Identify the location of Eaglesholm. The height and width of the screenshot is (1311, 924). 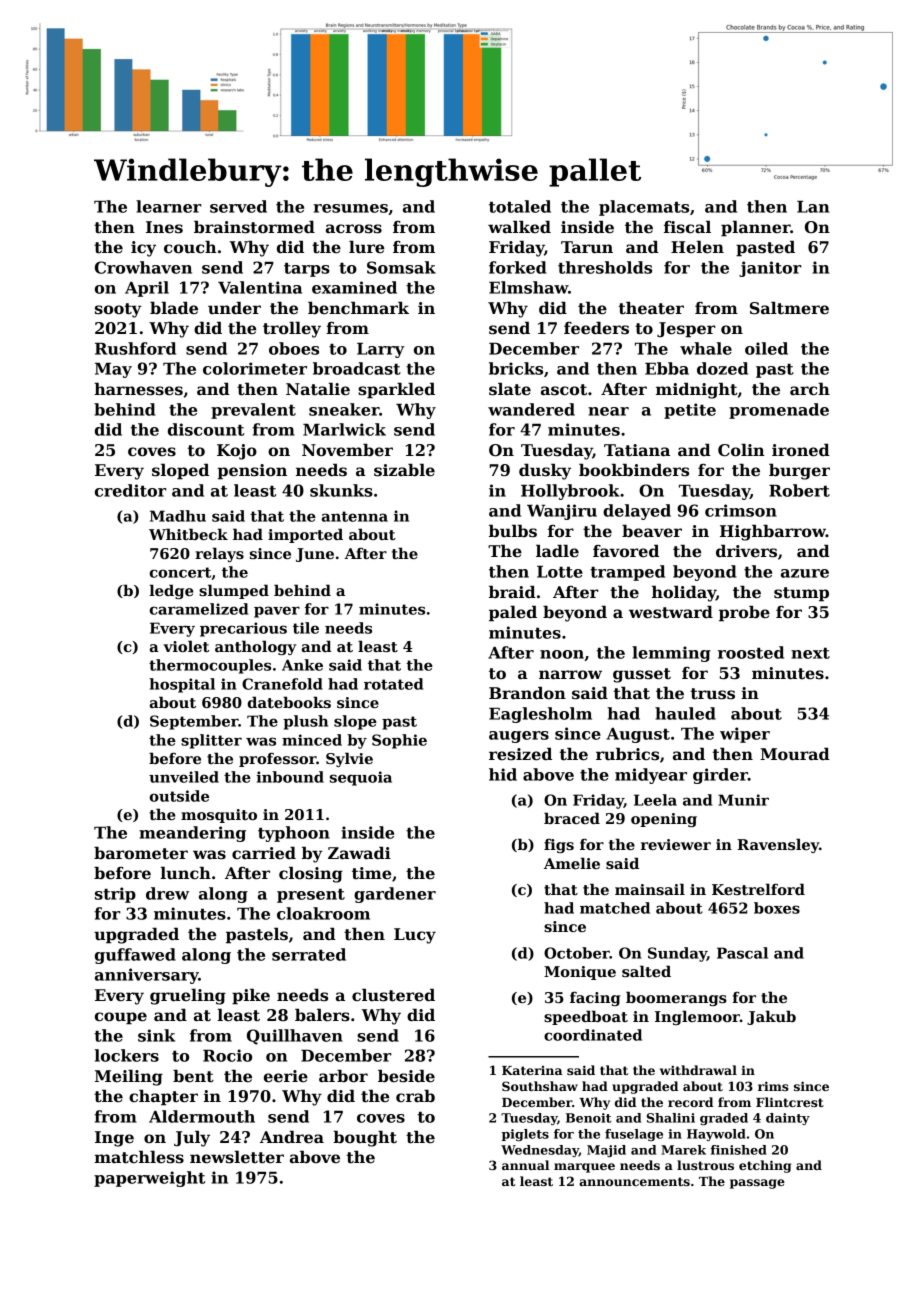
(540, 715).
